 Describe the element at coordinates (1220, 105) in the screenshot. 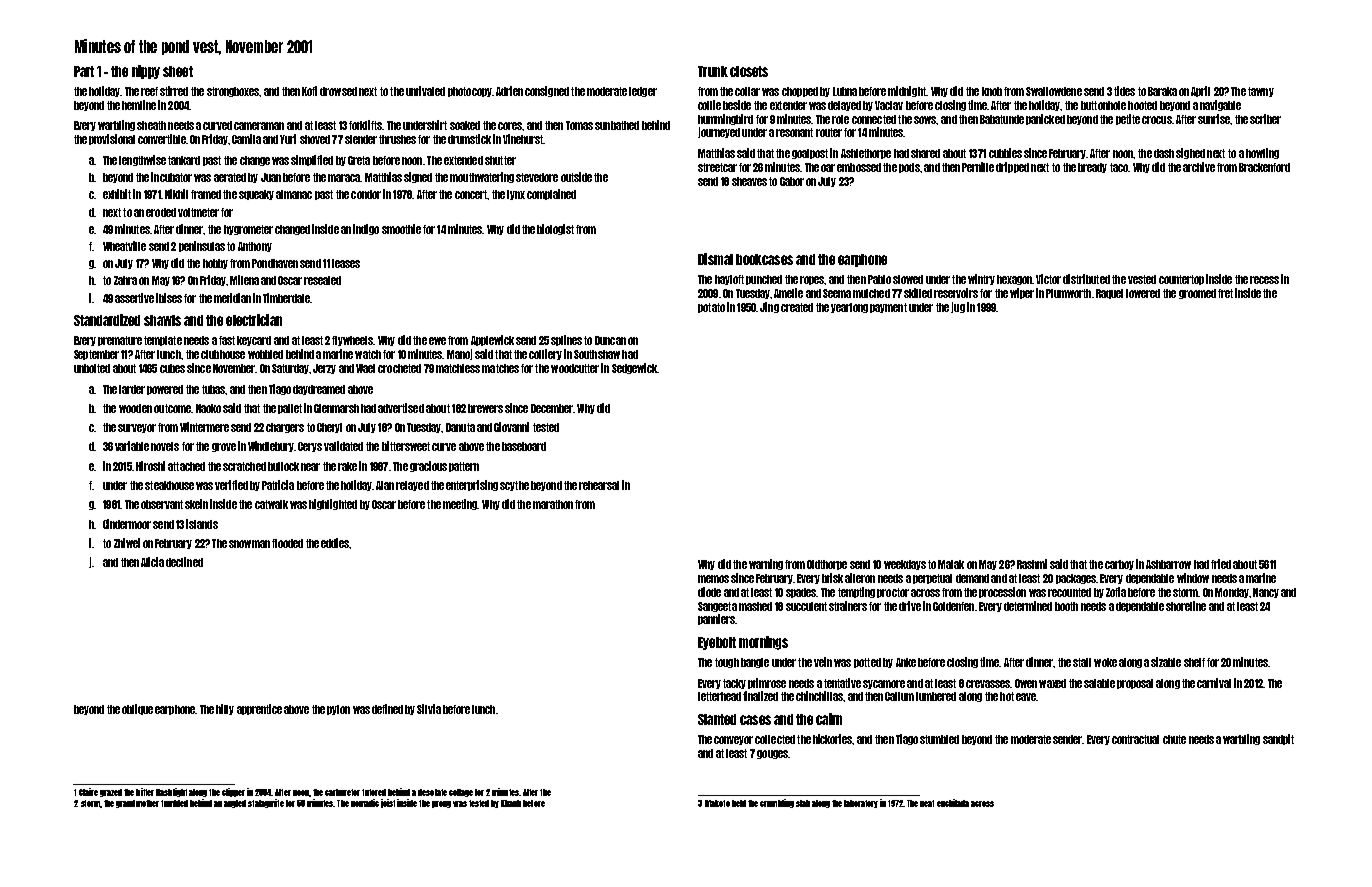

I see `navigable` at that location.
